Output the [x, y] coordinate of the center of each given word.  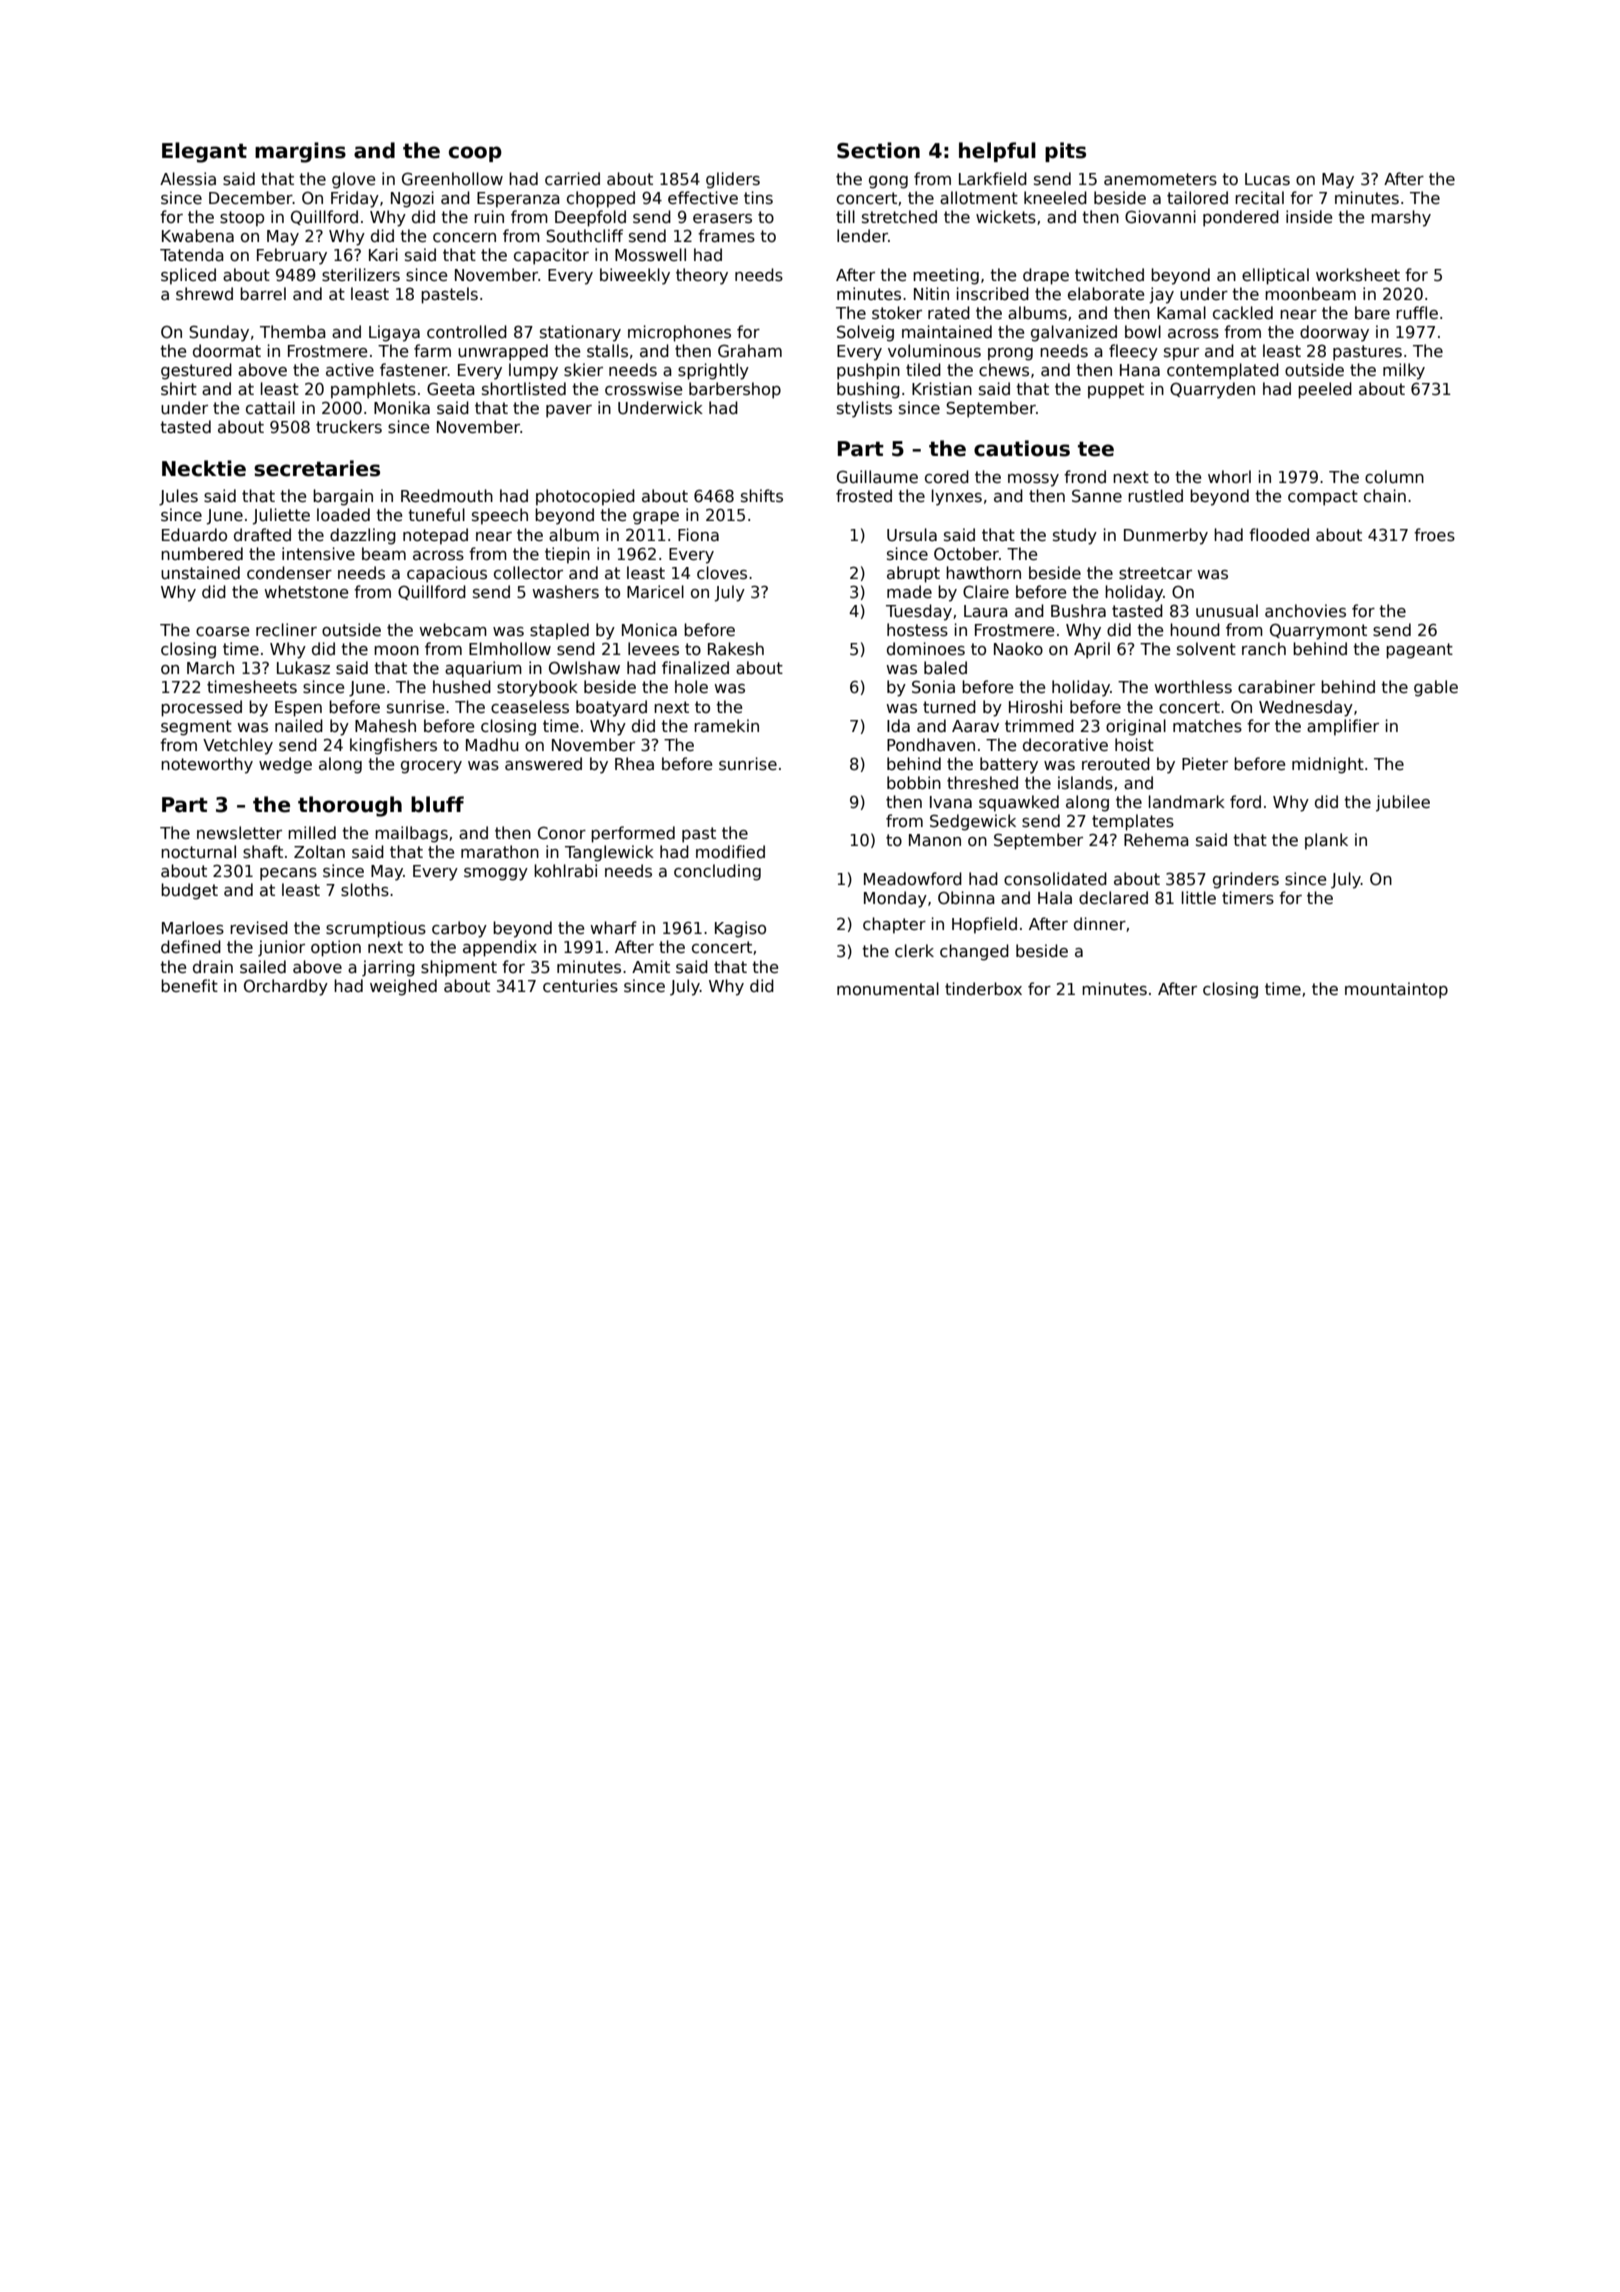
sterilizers [361, 275]
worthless [1193, 687]
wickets [1006, 217]
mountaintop [1396, 990]
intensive [318, 554]
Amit [651, 966]
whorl [1229, 476]
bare [1372, 312]
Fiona [698, 534]
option [336, 948]
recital [1259, 198]
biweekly [635, 276]
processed [201, 708]
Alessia [188, 179]
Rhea [634, 764]
